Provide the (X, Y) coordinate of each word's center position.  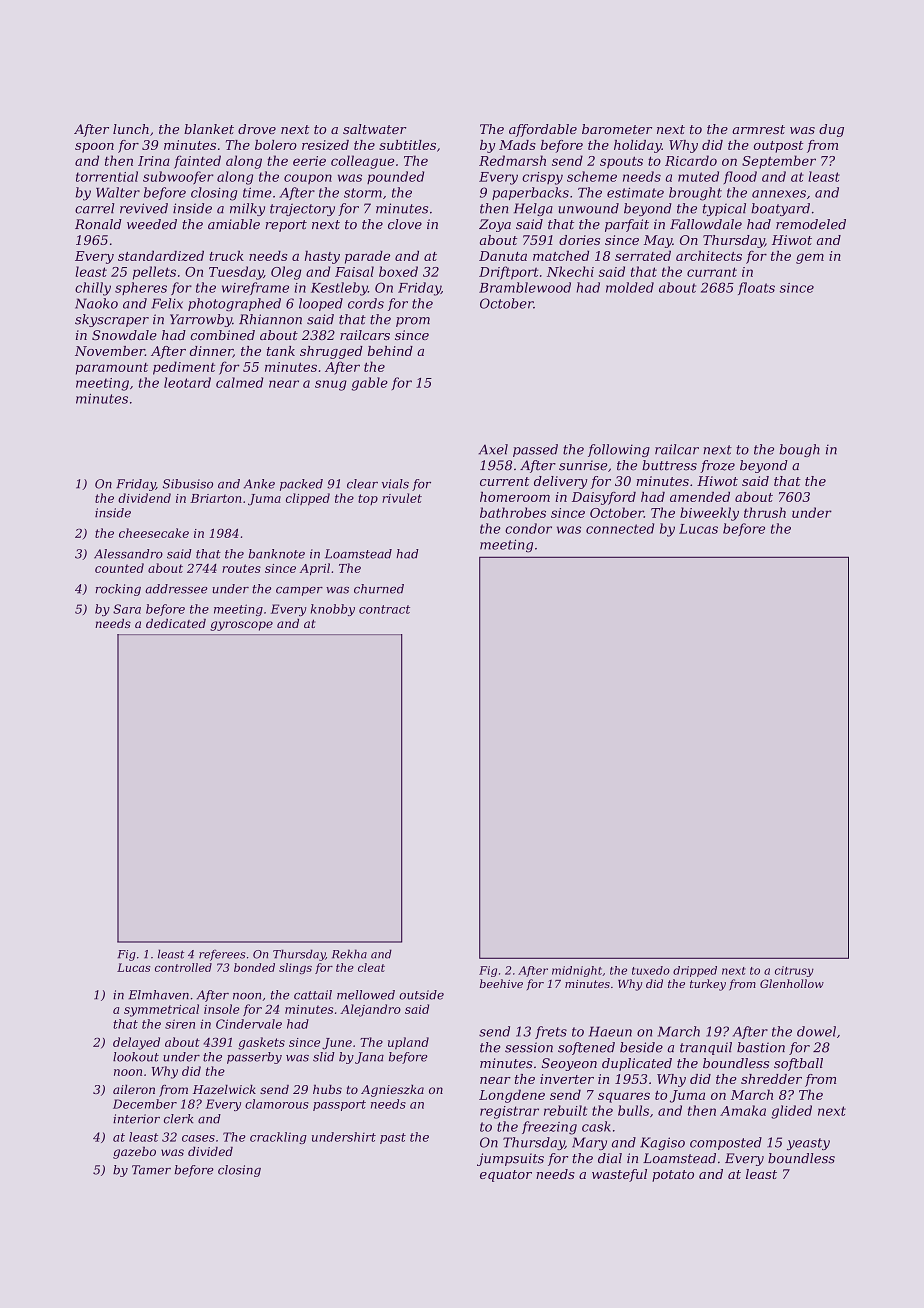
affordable (543, 130)
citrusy (794, 971)
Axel (493, 449)
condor (528, 528)
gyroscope (241, 626)
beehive (501, 983)
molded (630, 287)
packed (301, 485)
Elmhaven (159, 995)
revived (144, 208)
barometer (617, 129)
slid (324, 1057)
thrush (765, 512)
